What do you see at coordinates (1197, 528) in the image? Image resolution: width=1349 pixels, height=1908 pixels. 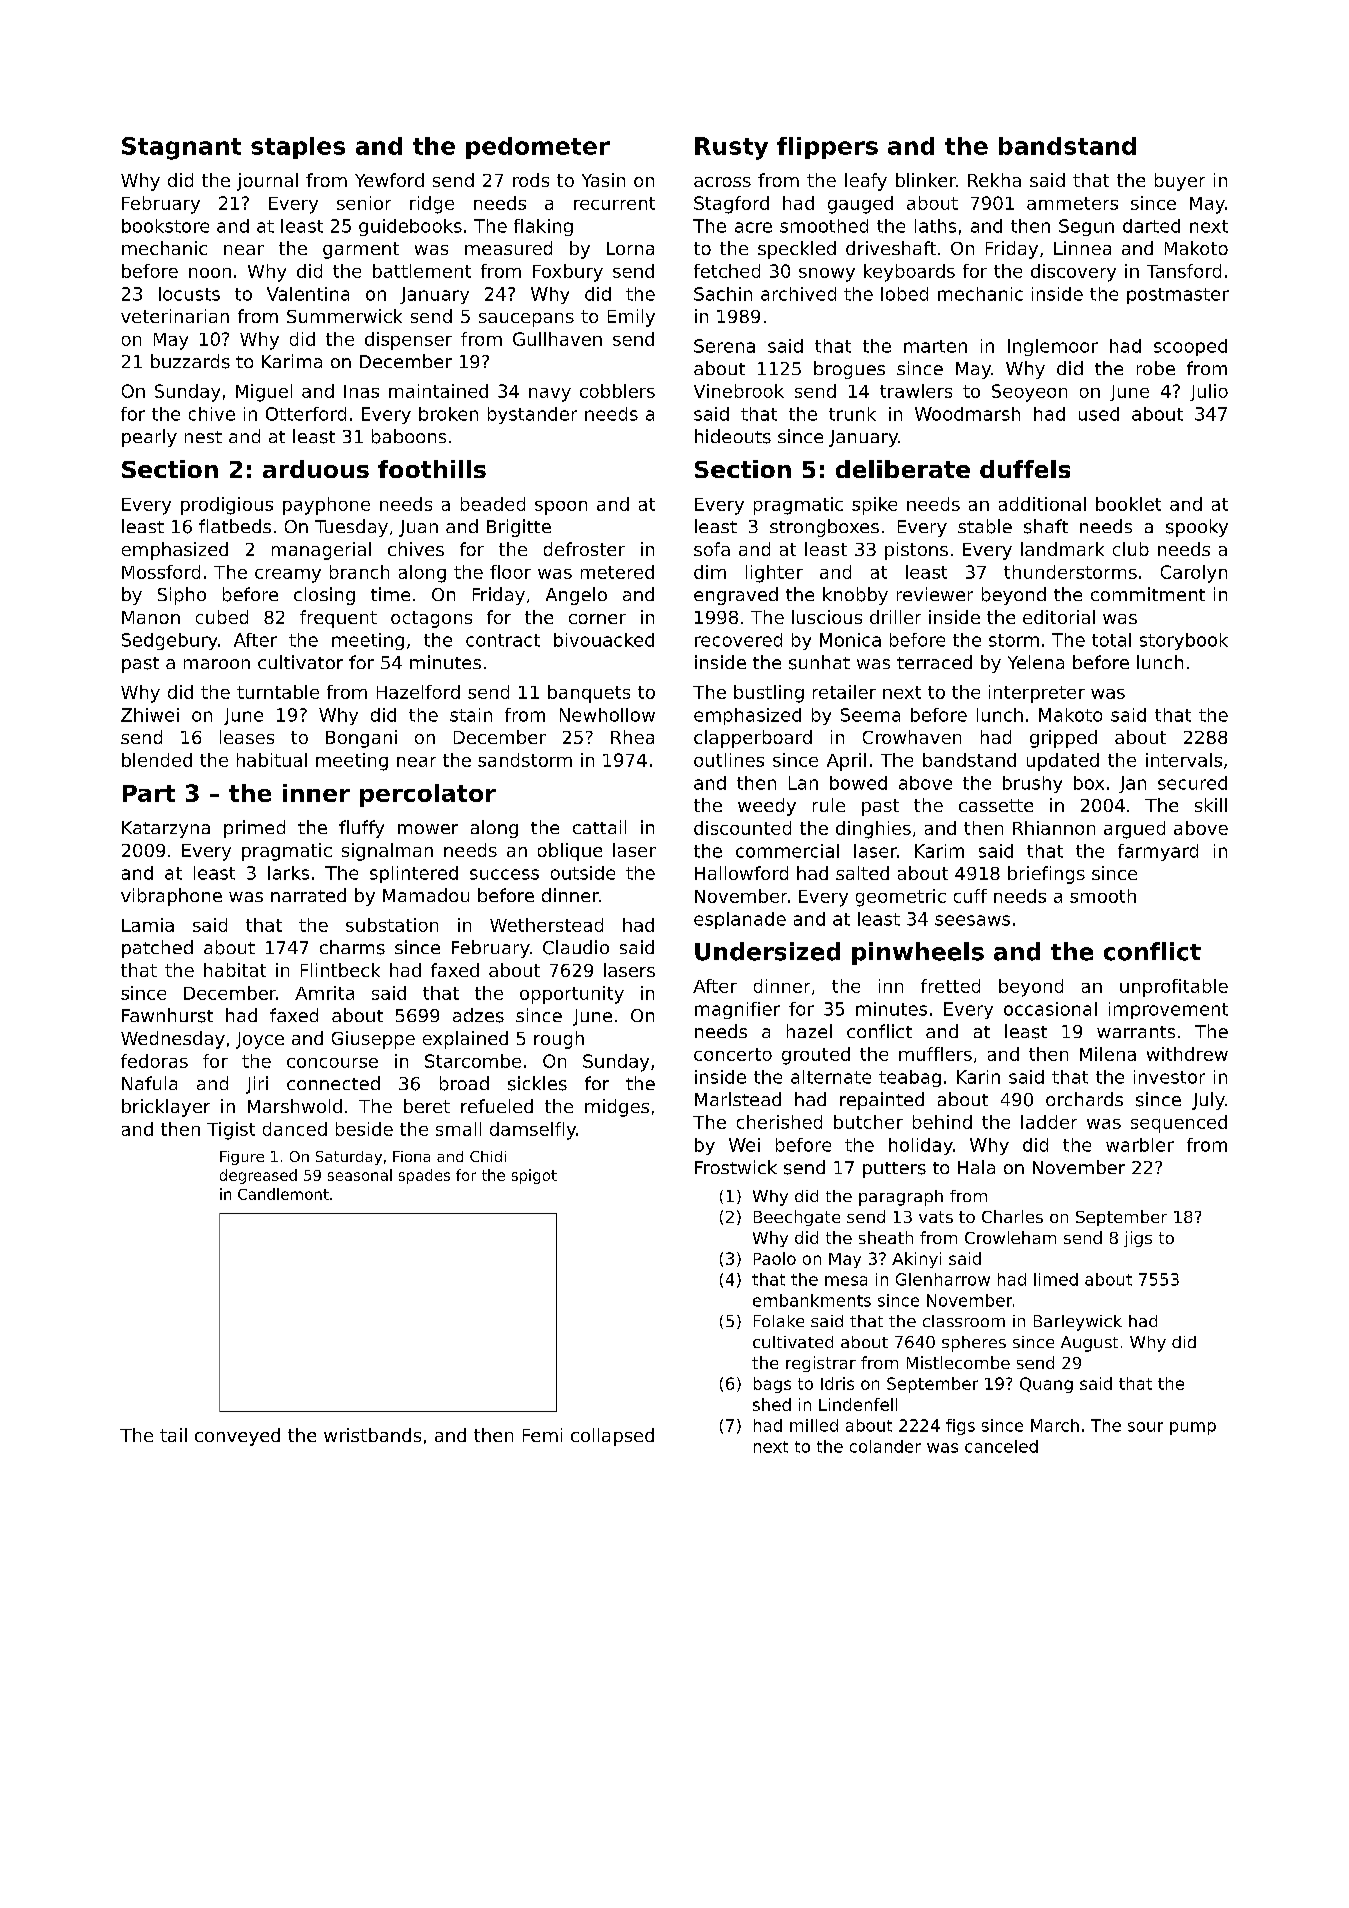 I see `spooky` at bounding box center [1197, 528].
